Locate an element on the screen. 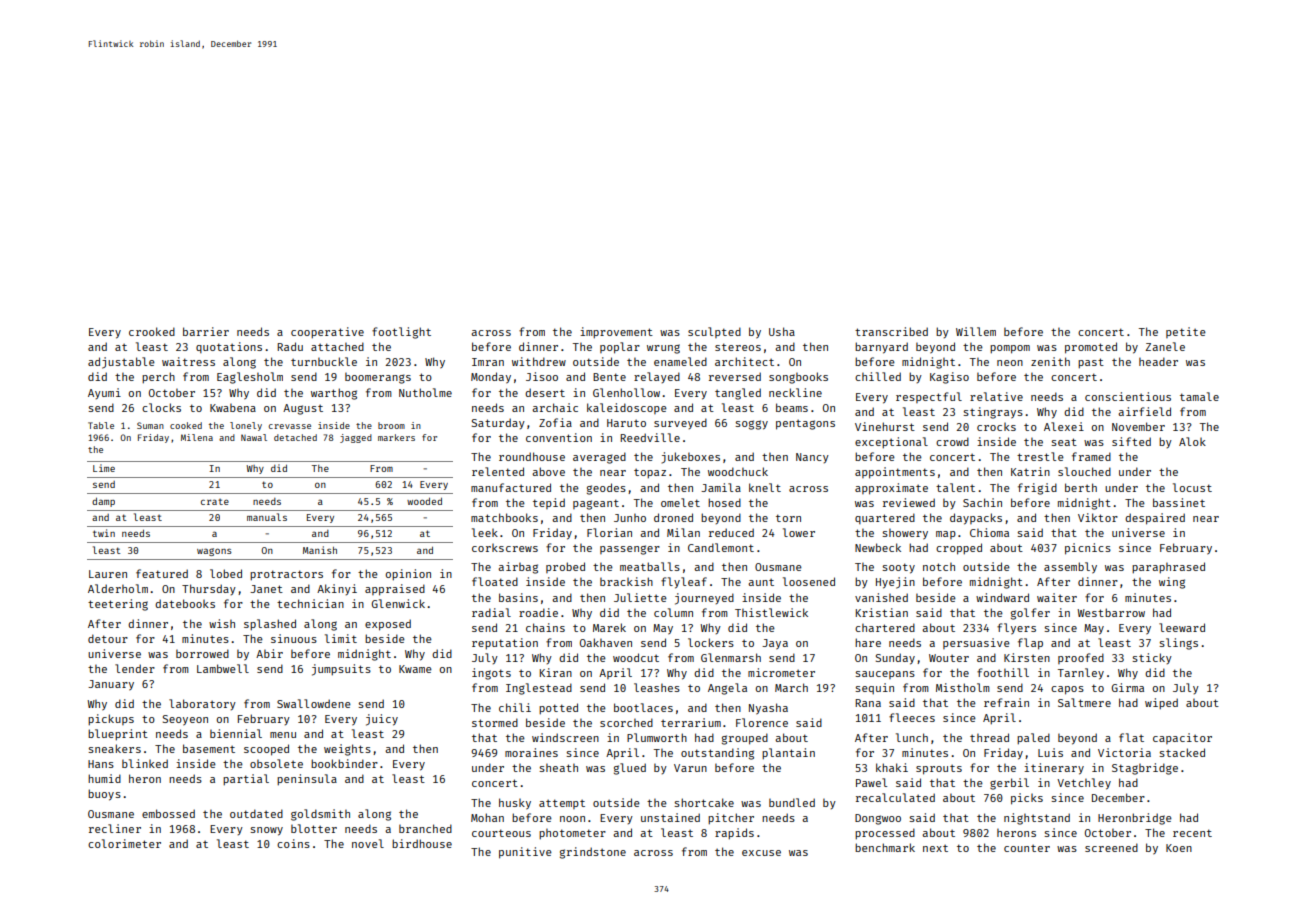 This screenshot has width=1308, height=924. Inglestead is located at coordinates (539, 689).
